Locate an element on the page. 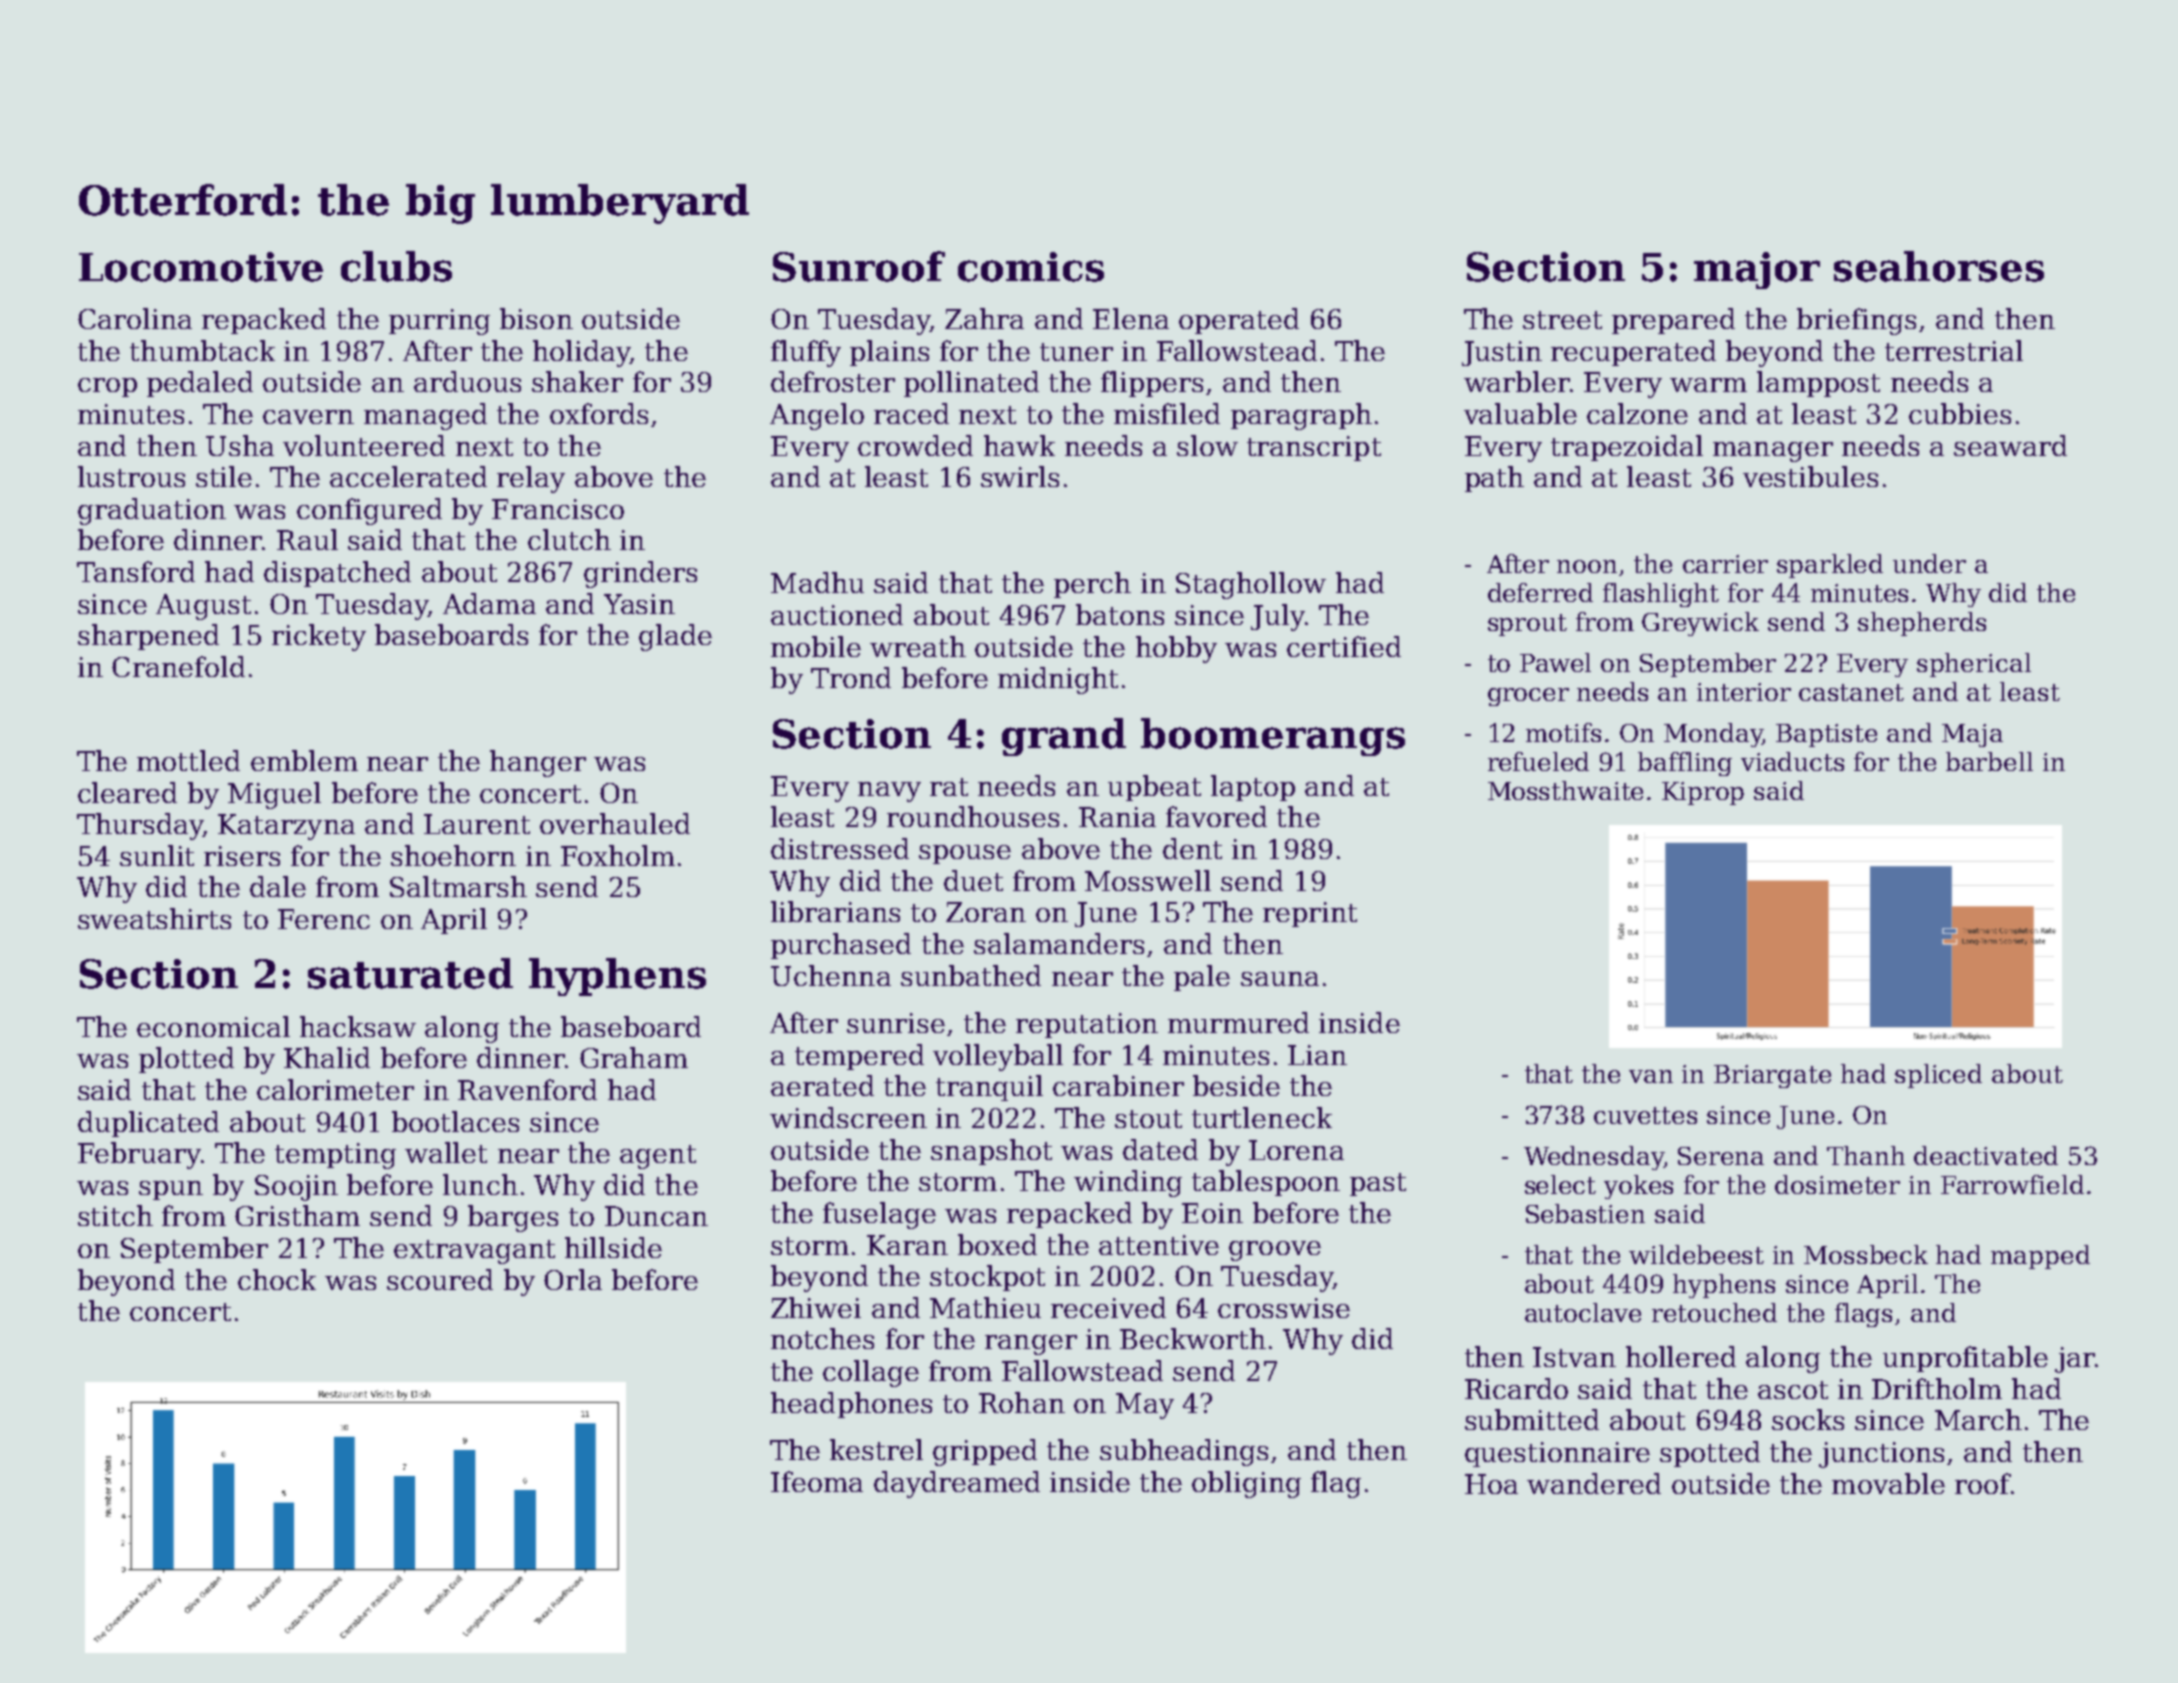 This image has height=1683, width=2178. spliced is located at coordinates (1938, 1076).
